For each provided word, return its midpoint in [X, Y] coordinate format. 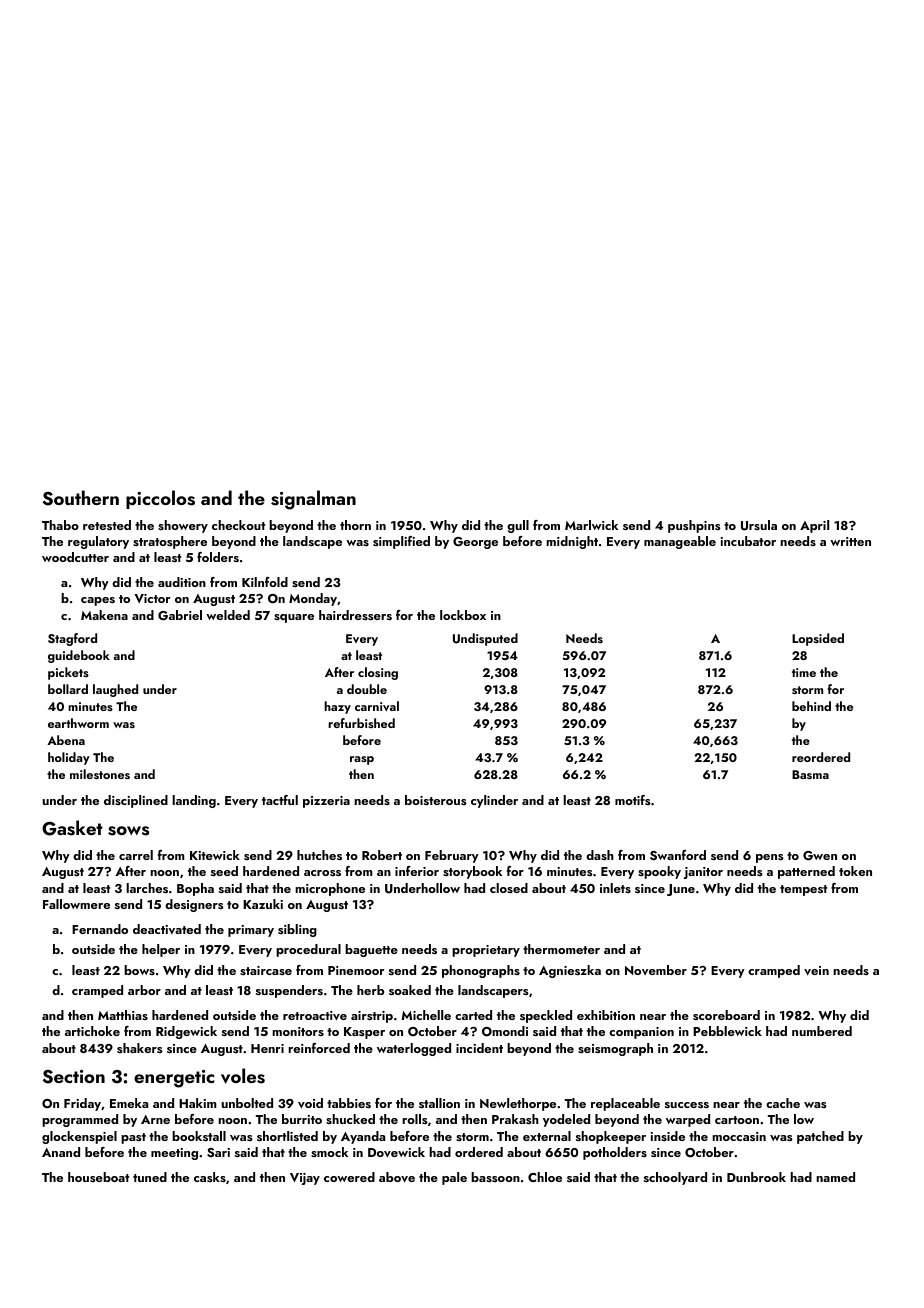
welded [228, 615]
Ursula [759, 525]
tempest [803, 890]
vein [816, 971]
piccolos [160, 499]
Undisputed [485, 639]
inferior [417, 871]
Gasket [72, 828]
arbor [144, 990]
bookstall [199, 1136]
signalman [313, 500]
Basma [810, 774]
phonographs [481, 971]
